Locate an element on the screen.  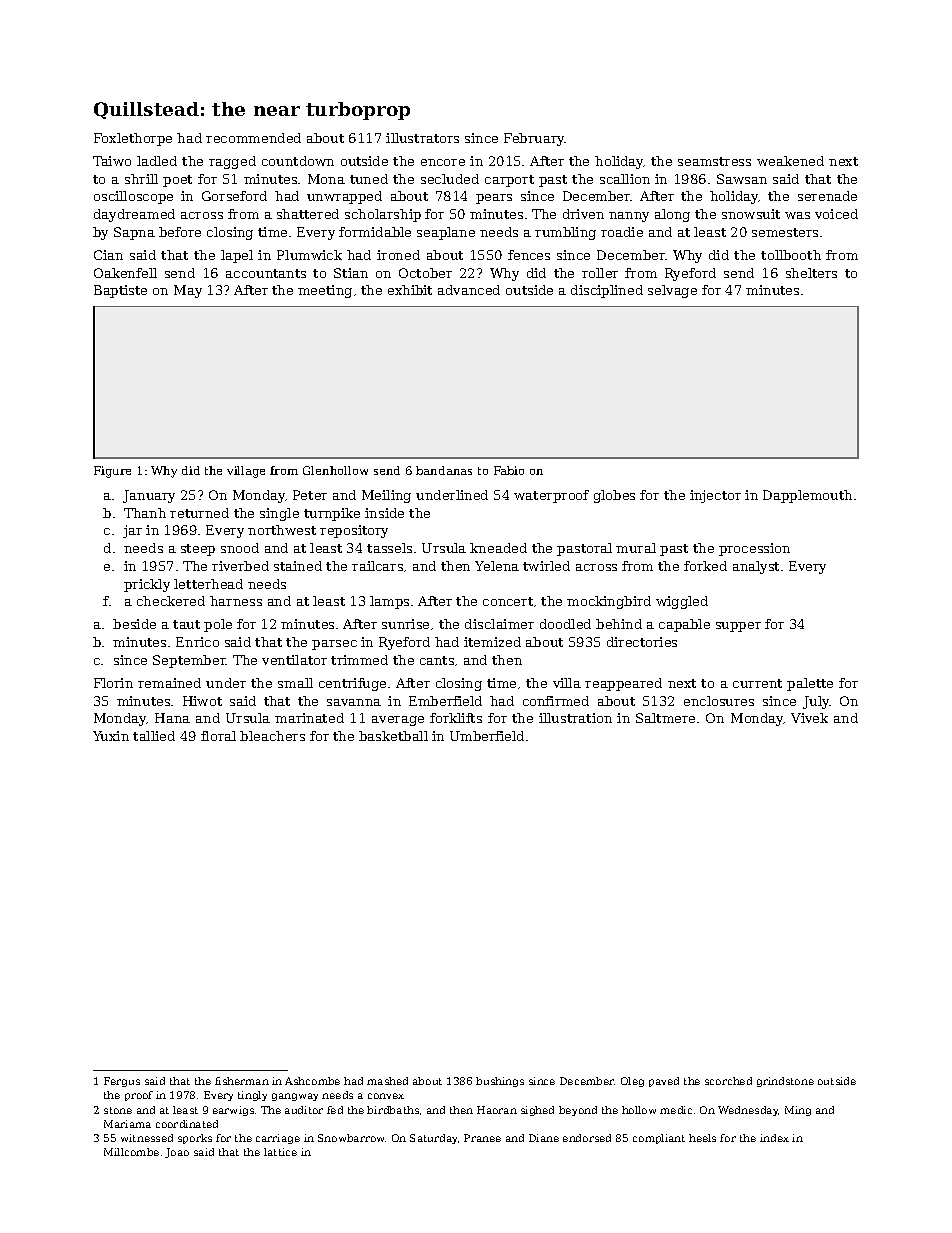
tuned is located at coordinates (369, 179).
